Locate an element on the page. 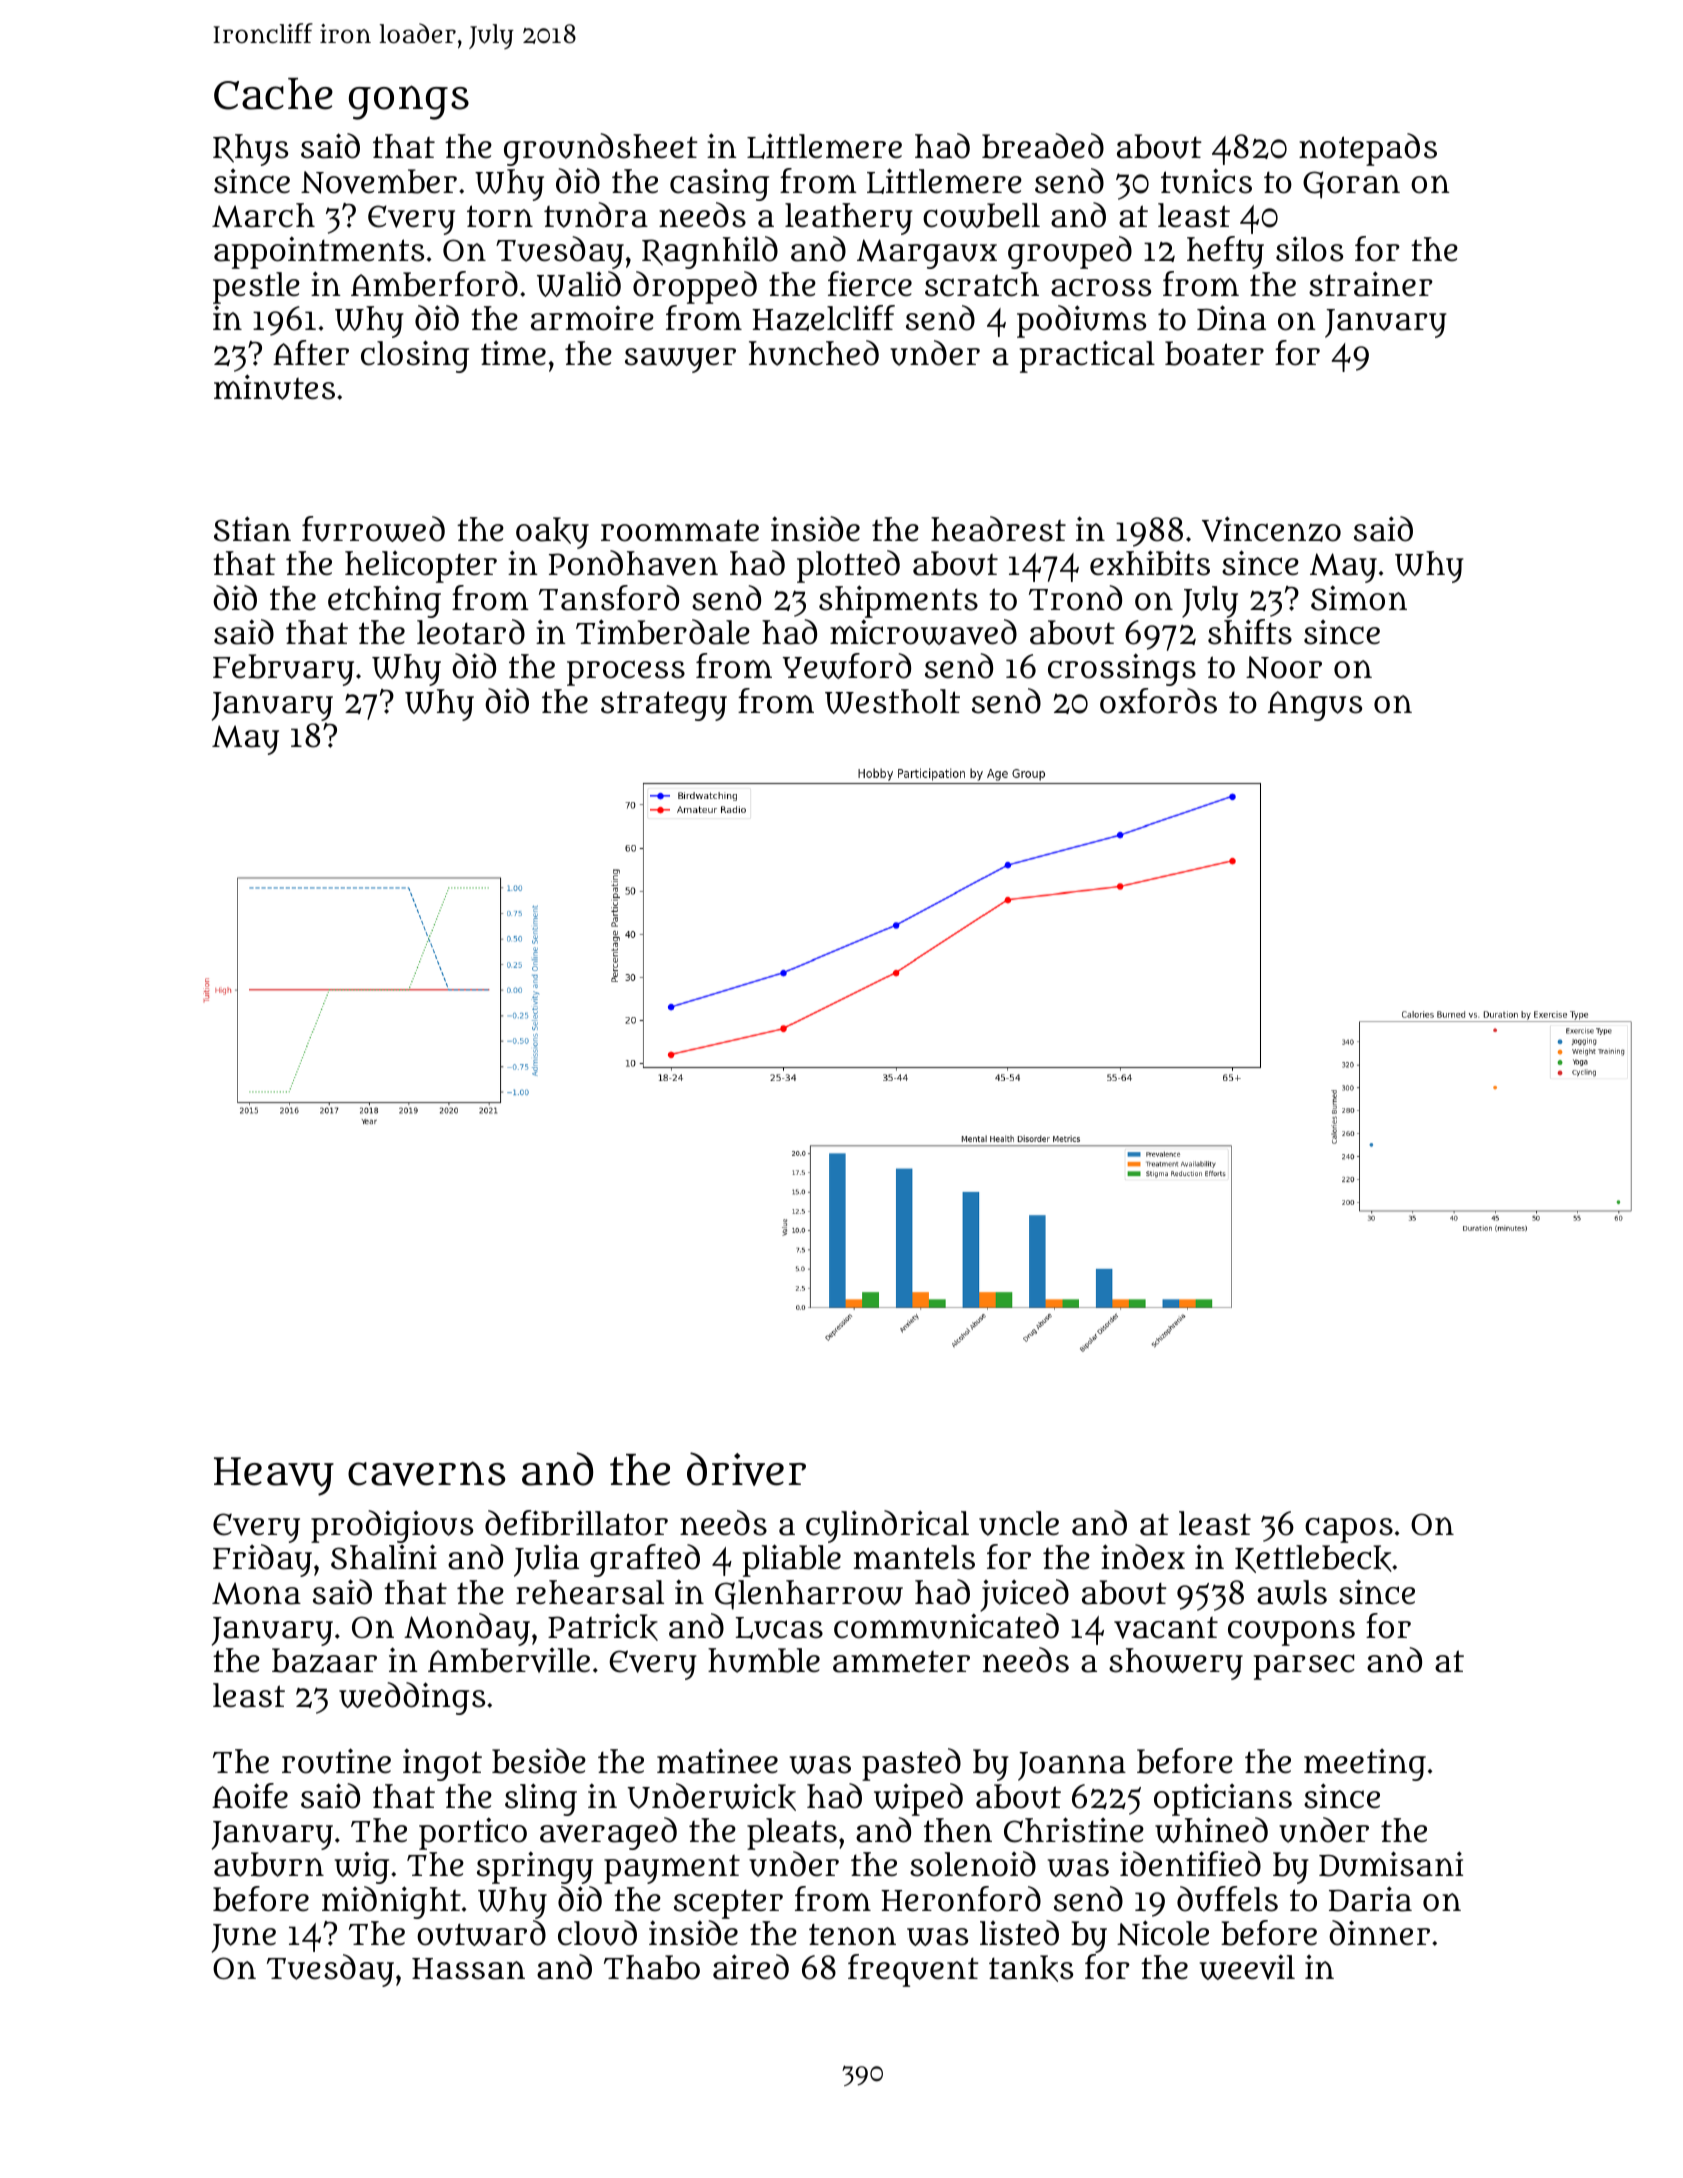 Image resolution: width=1683 pixels, height=2178 pixels. Hassan is located at coordinates (468, 1969).
